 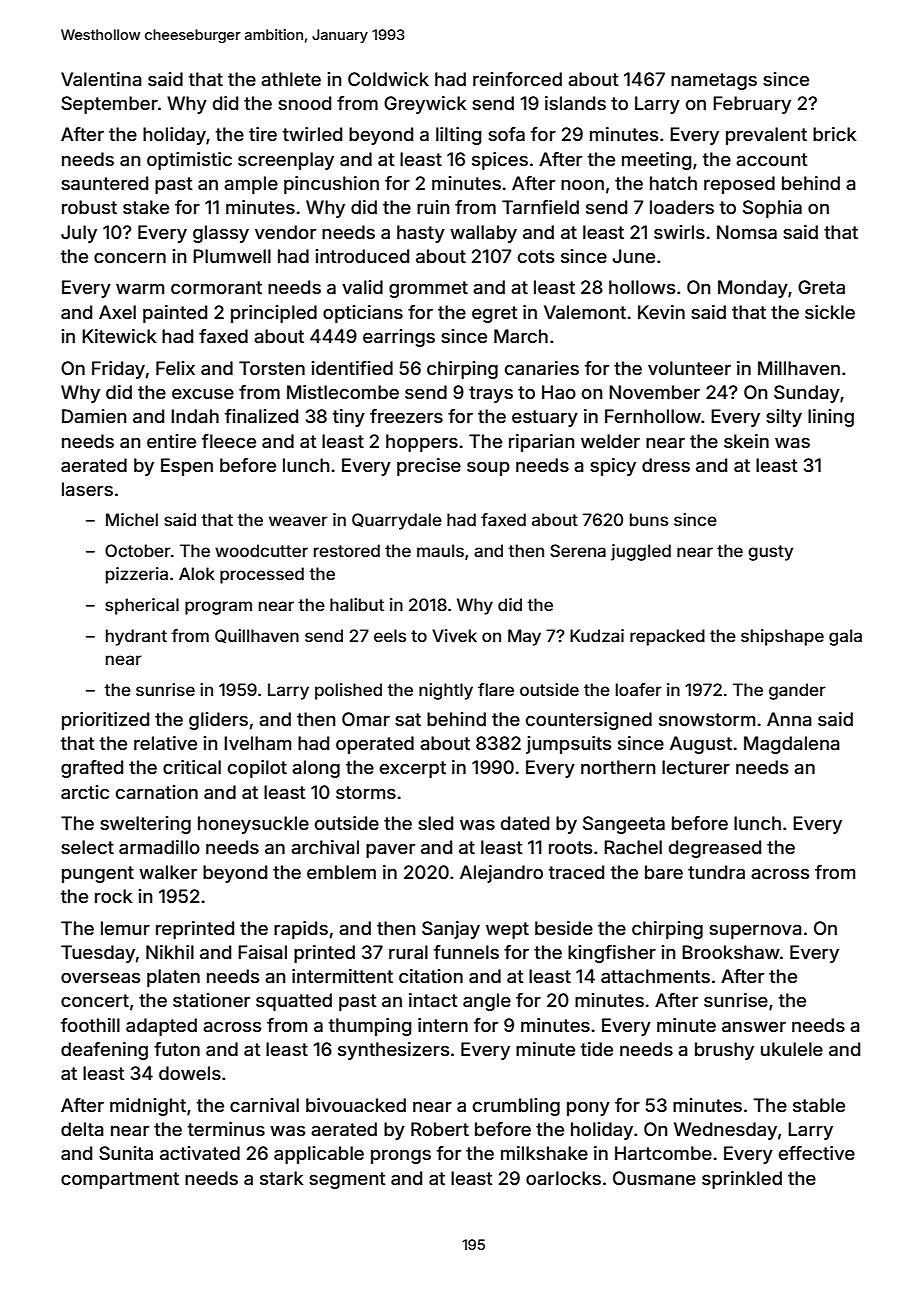 I want to click on grommet, so click(x=428, y=289).
